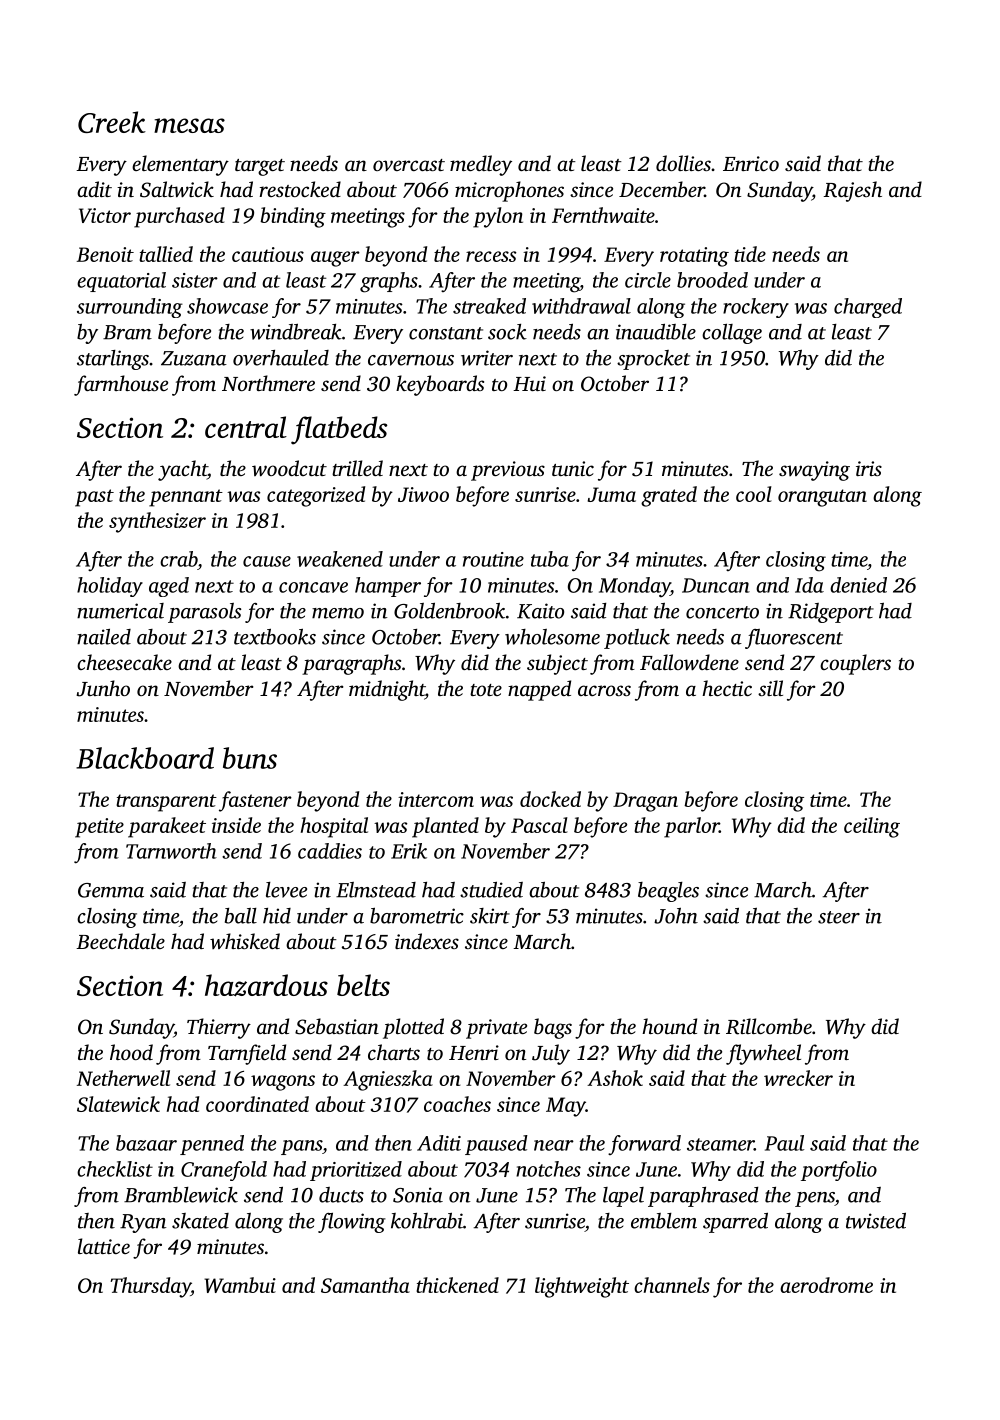 The image size is (1000, 1420). What do you see at coordinates (554, 1145) in the screenshot?
I see `near` at bounding box center [554, 1145].
